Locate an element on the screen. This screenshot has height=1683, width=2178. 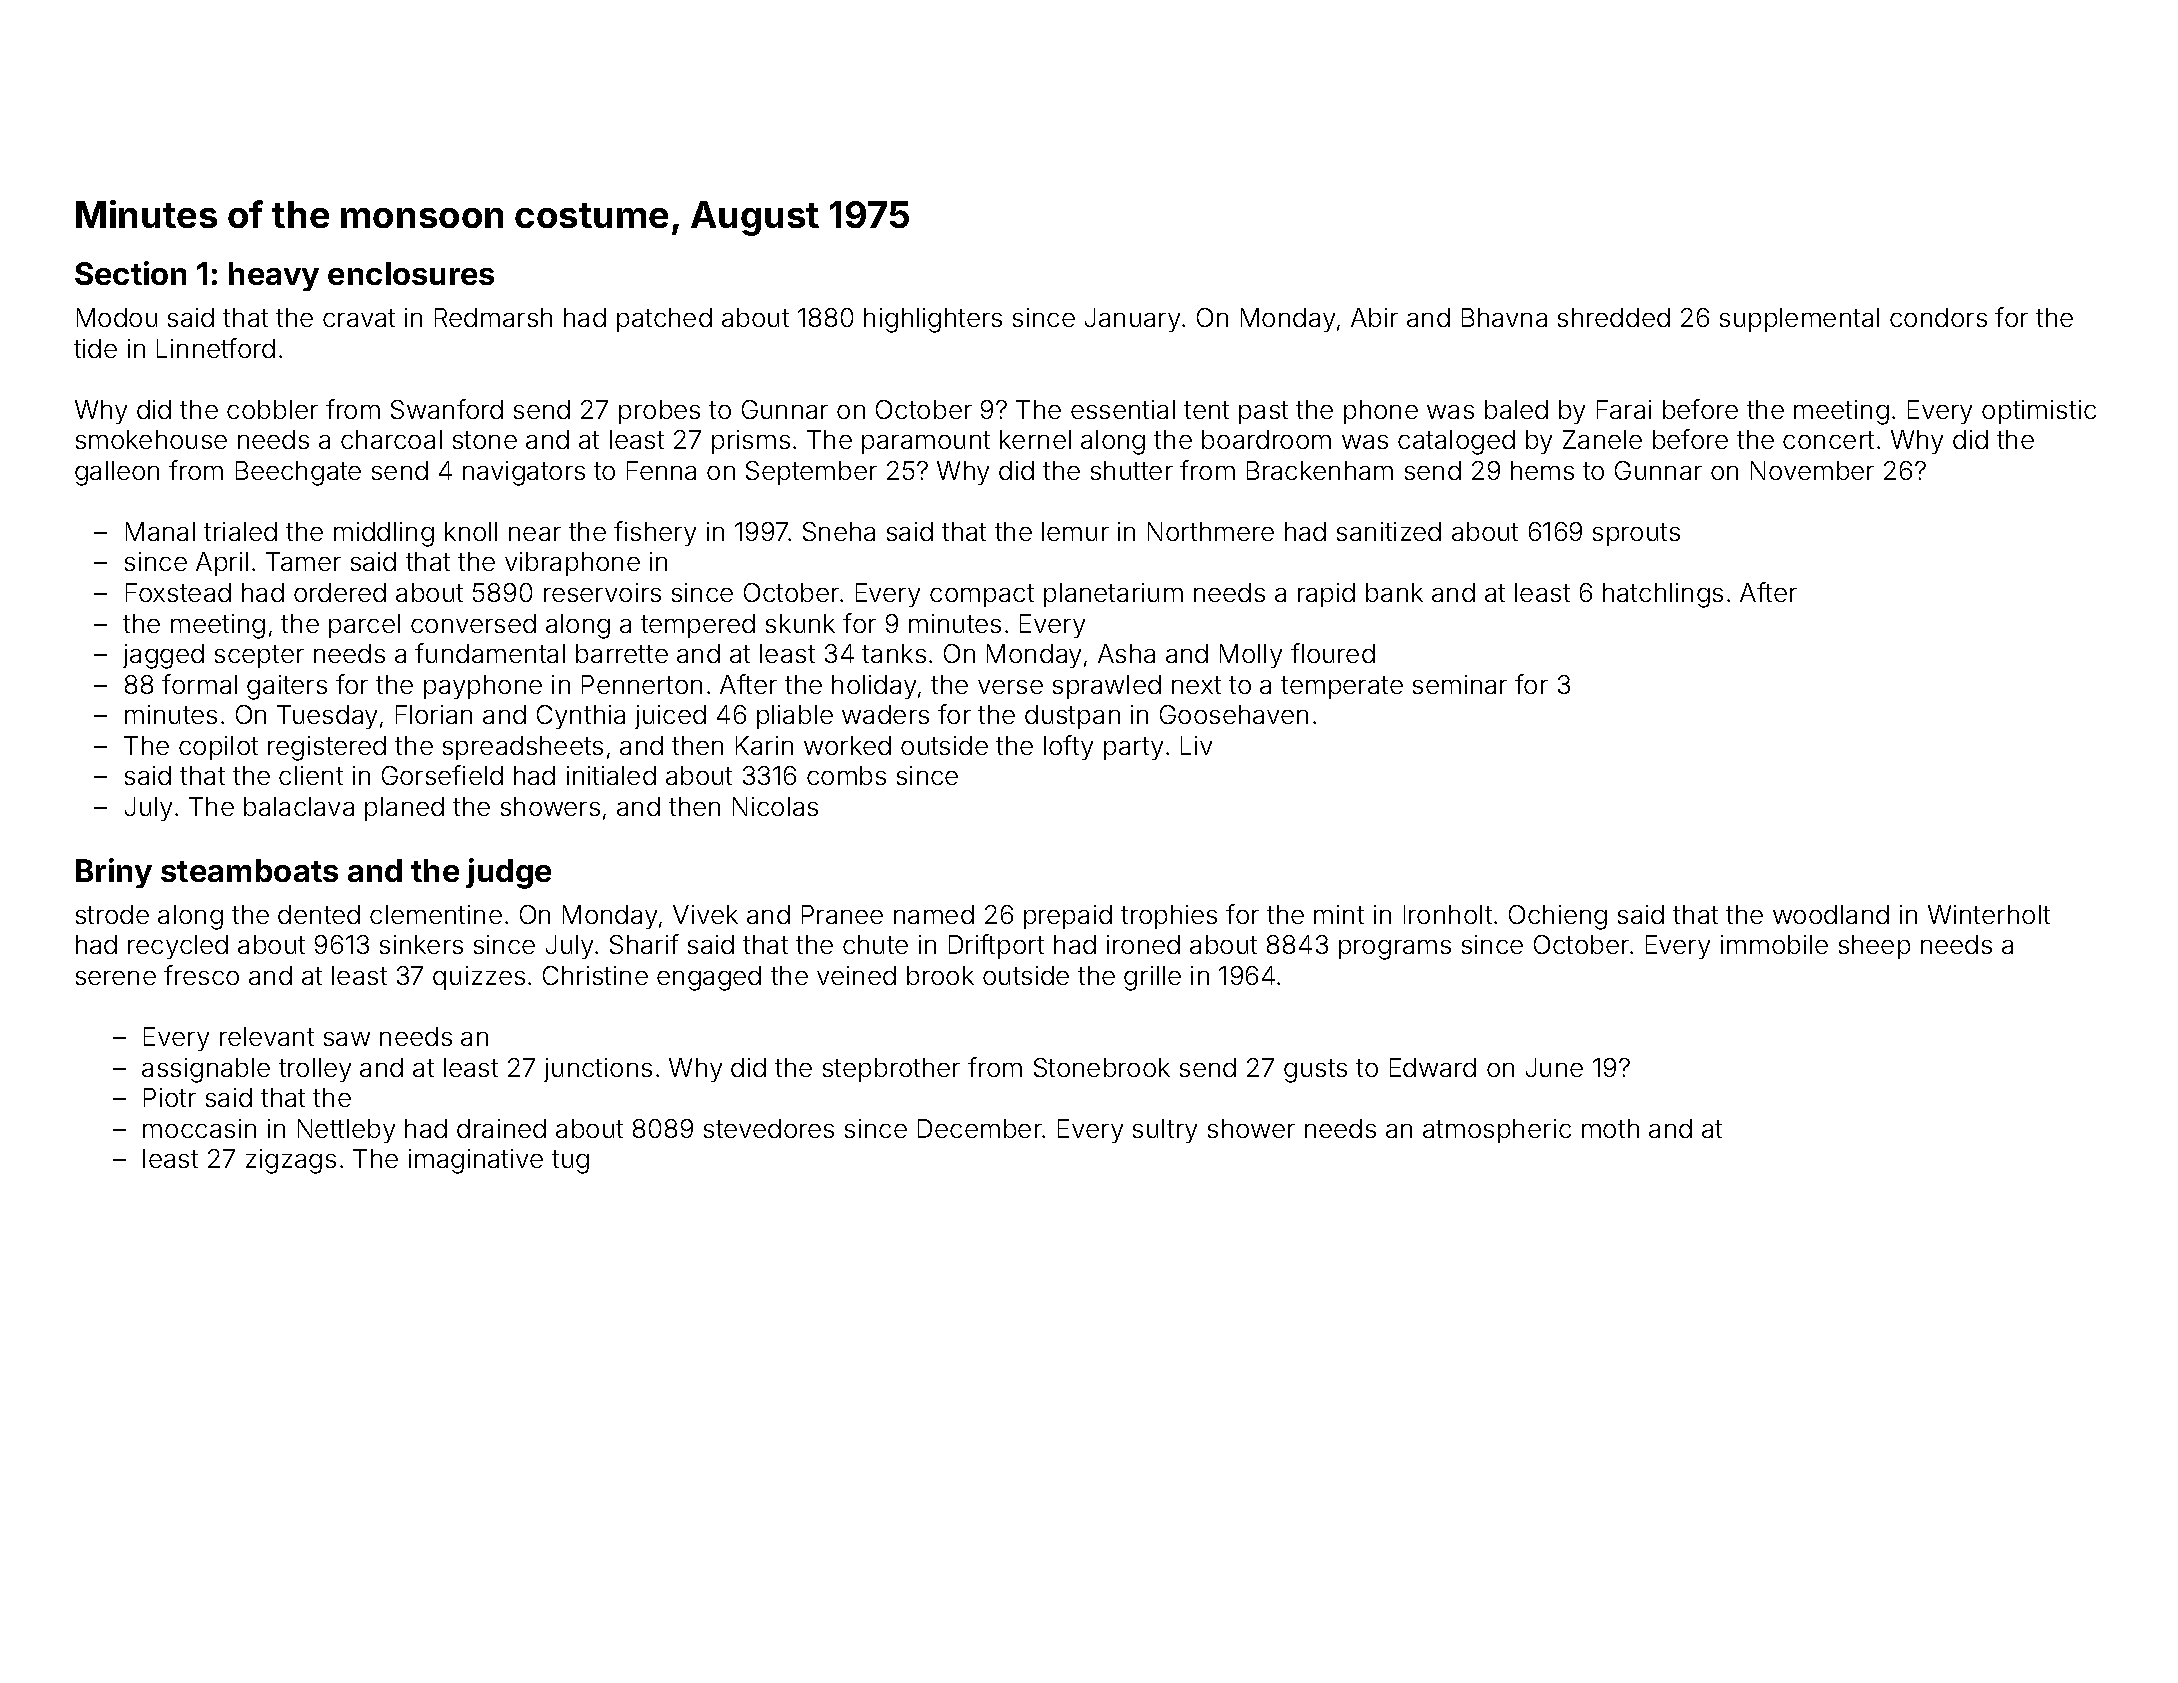
balaclava is located at coordinates (299, 806).
